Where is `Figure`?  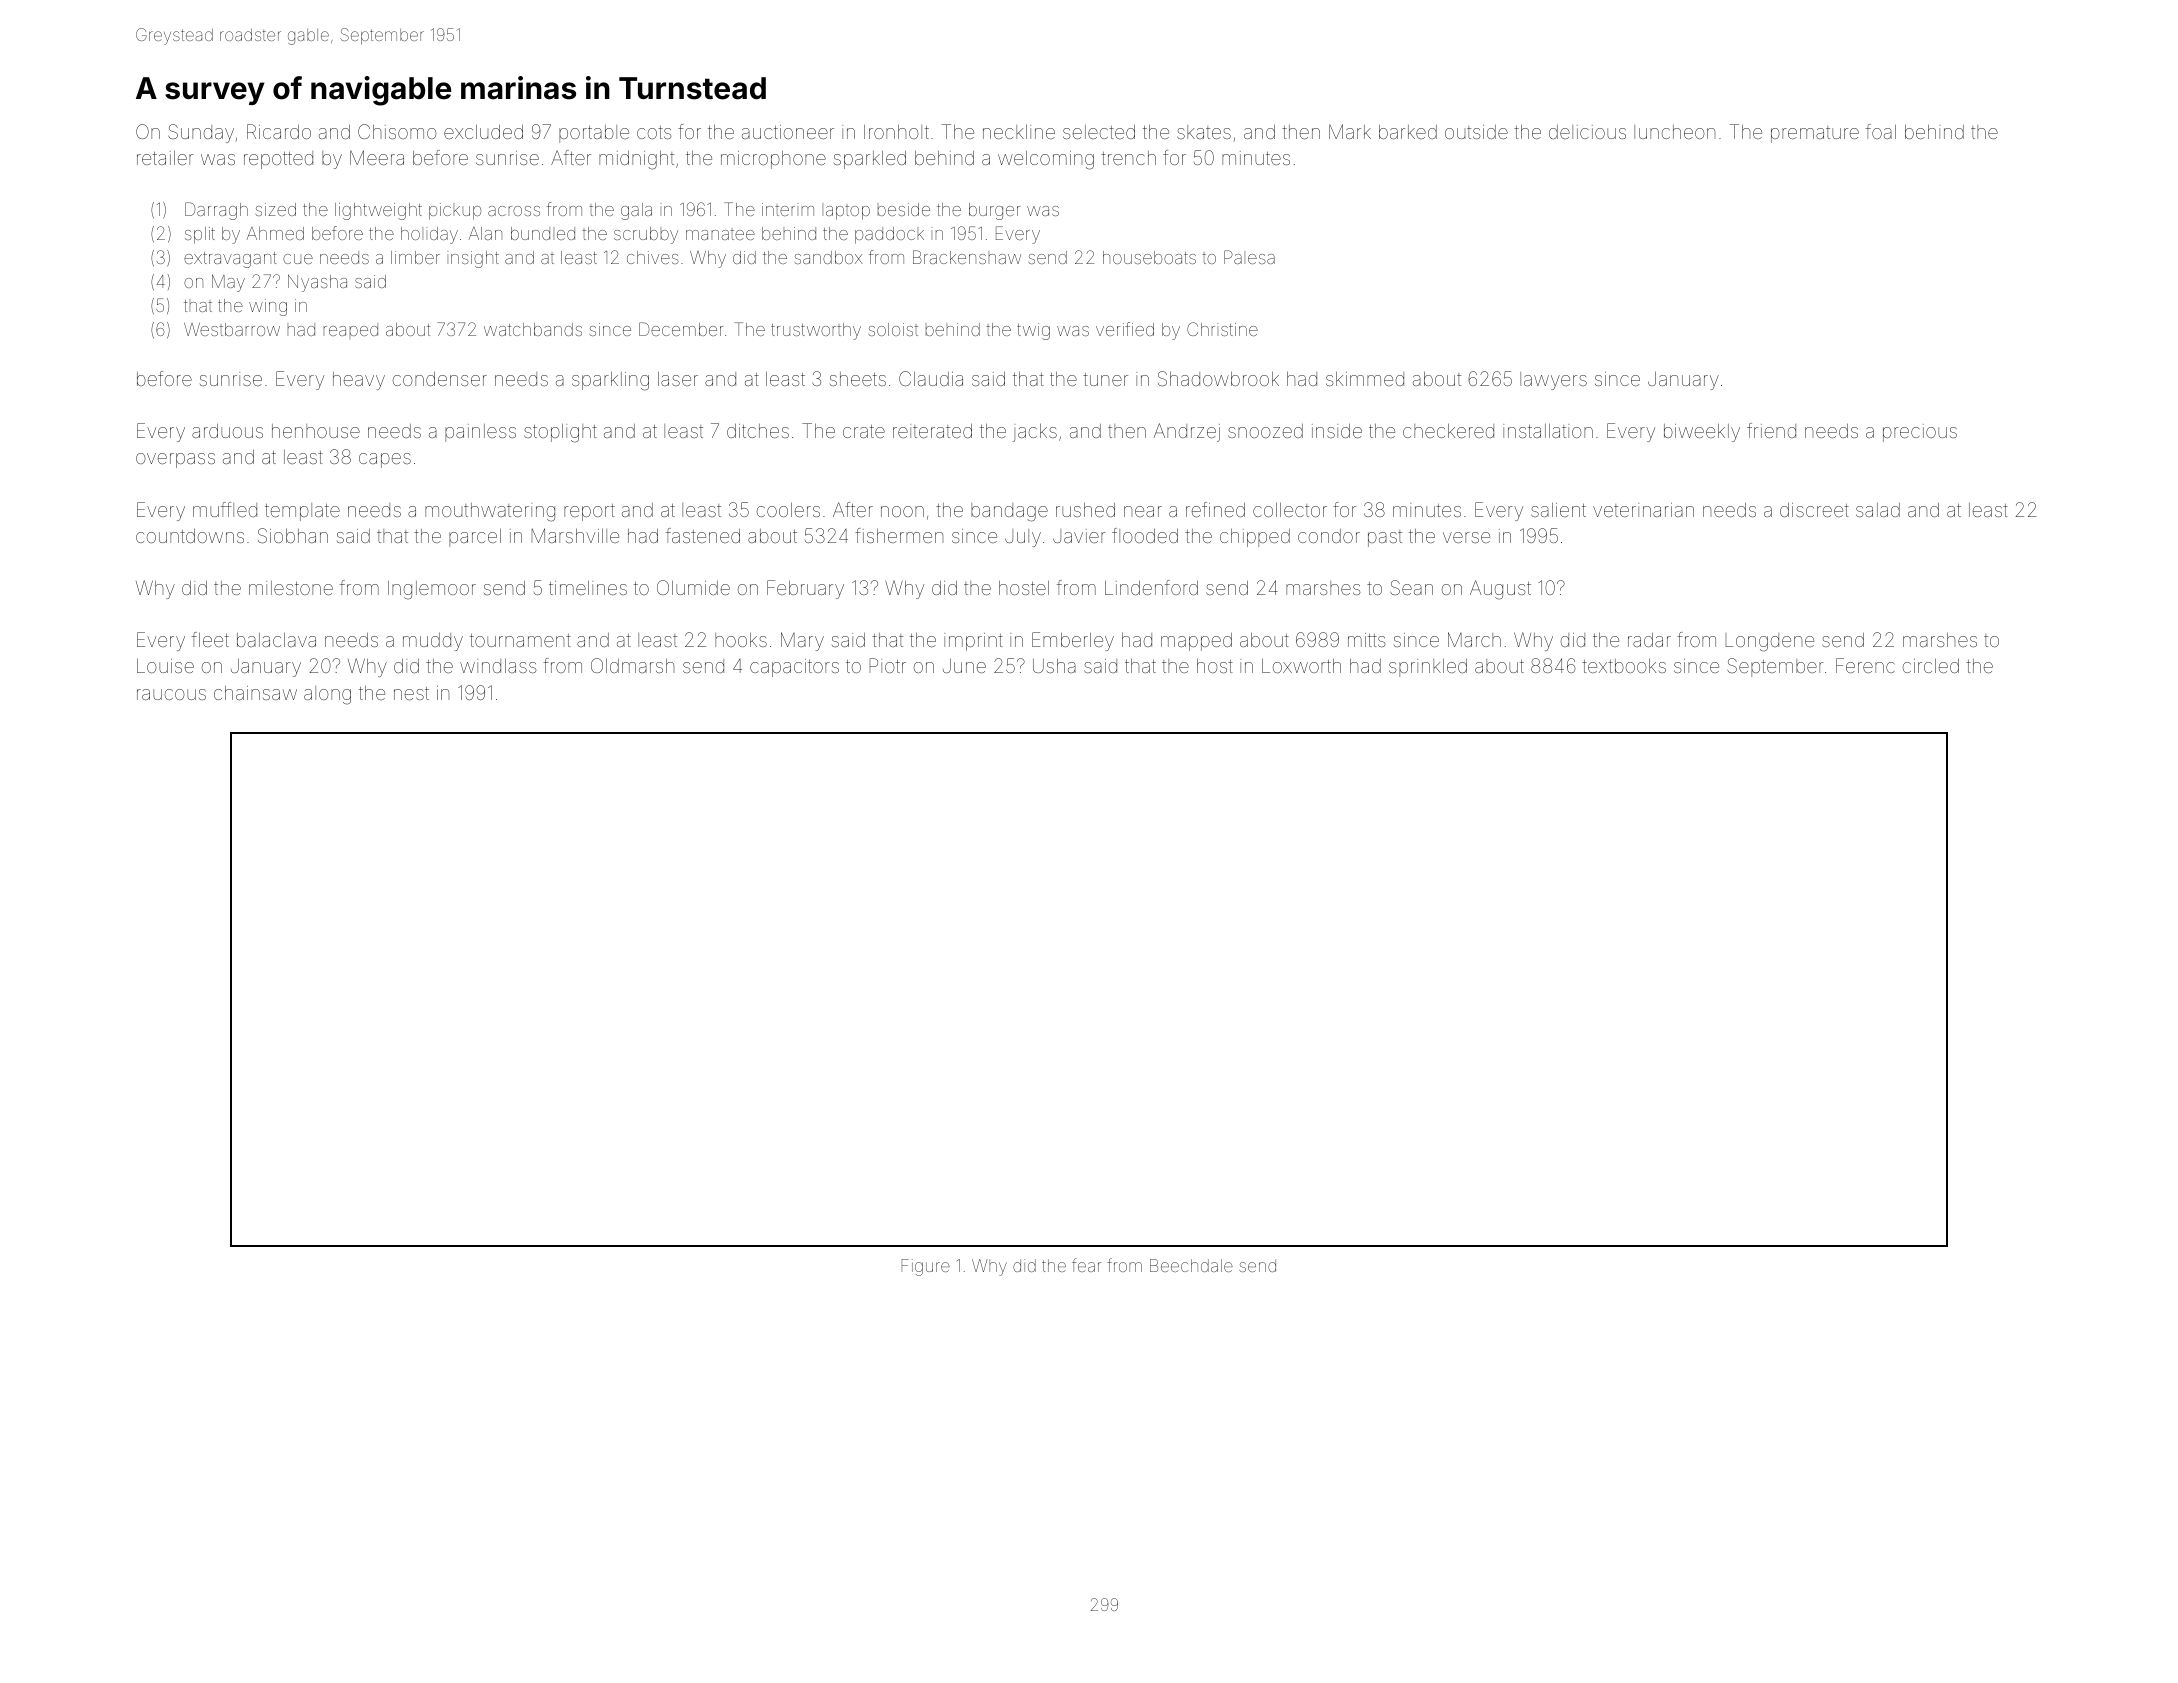 Figure is located at coordinates (926, 1267).
